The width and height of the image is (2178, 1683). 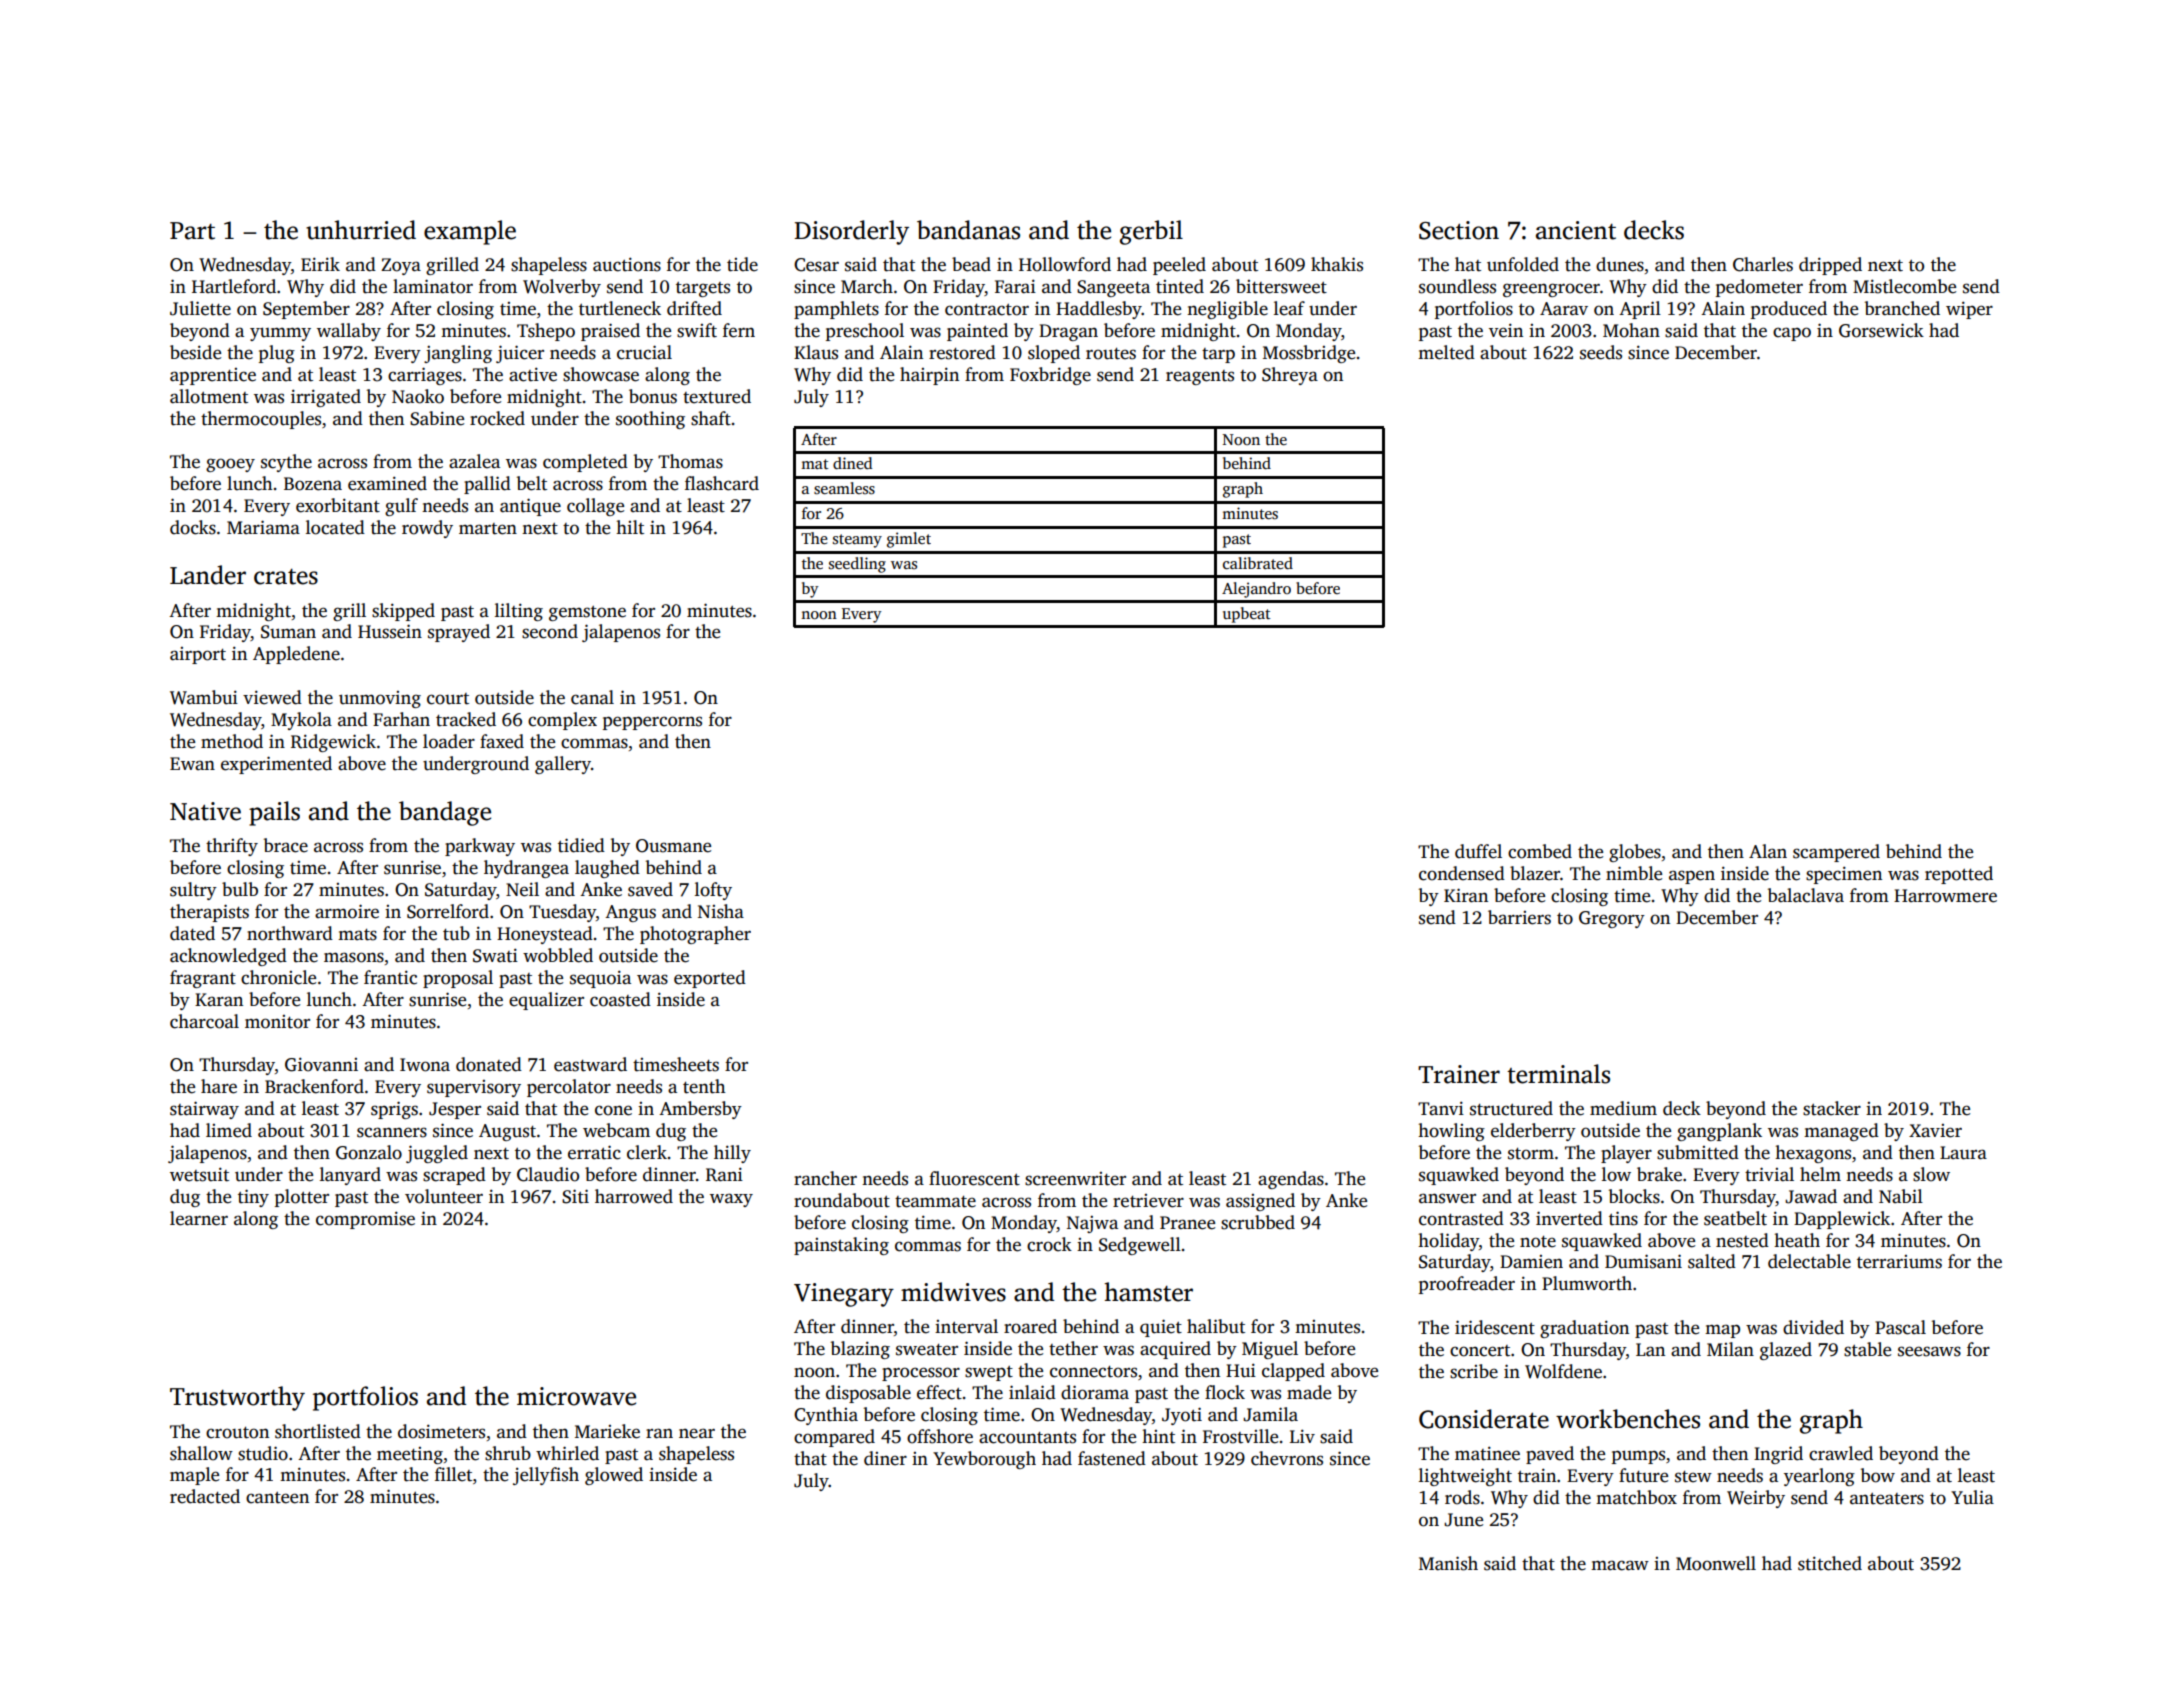 I want to click on coasted, so click(x=620, y=999).
